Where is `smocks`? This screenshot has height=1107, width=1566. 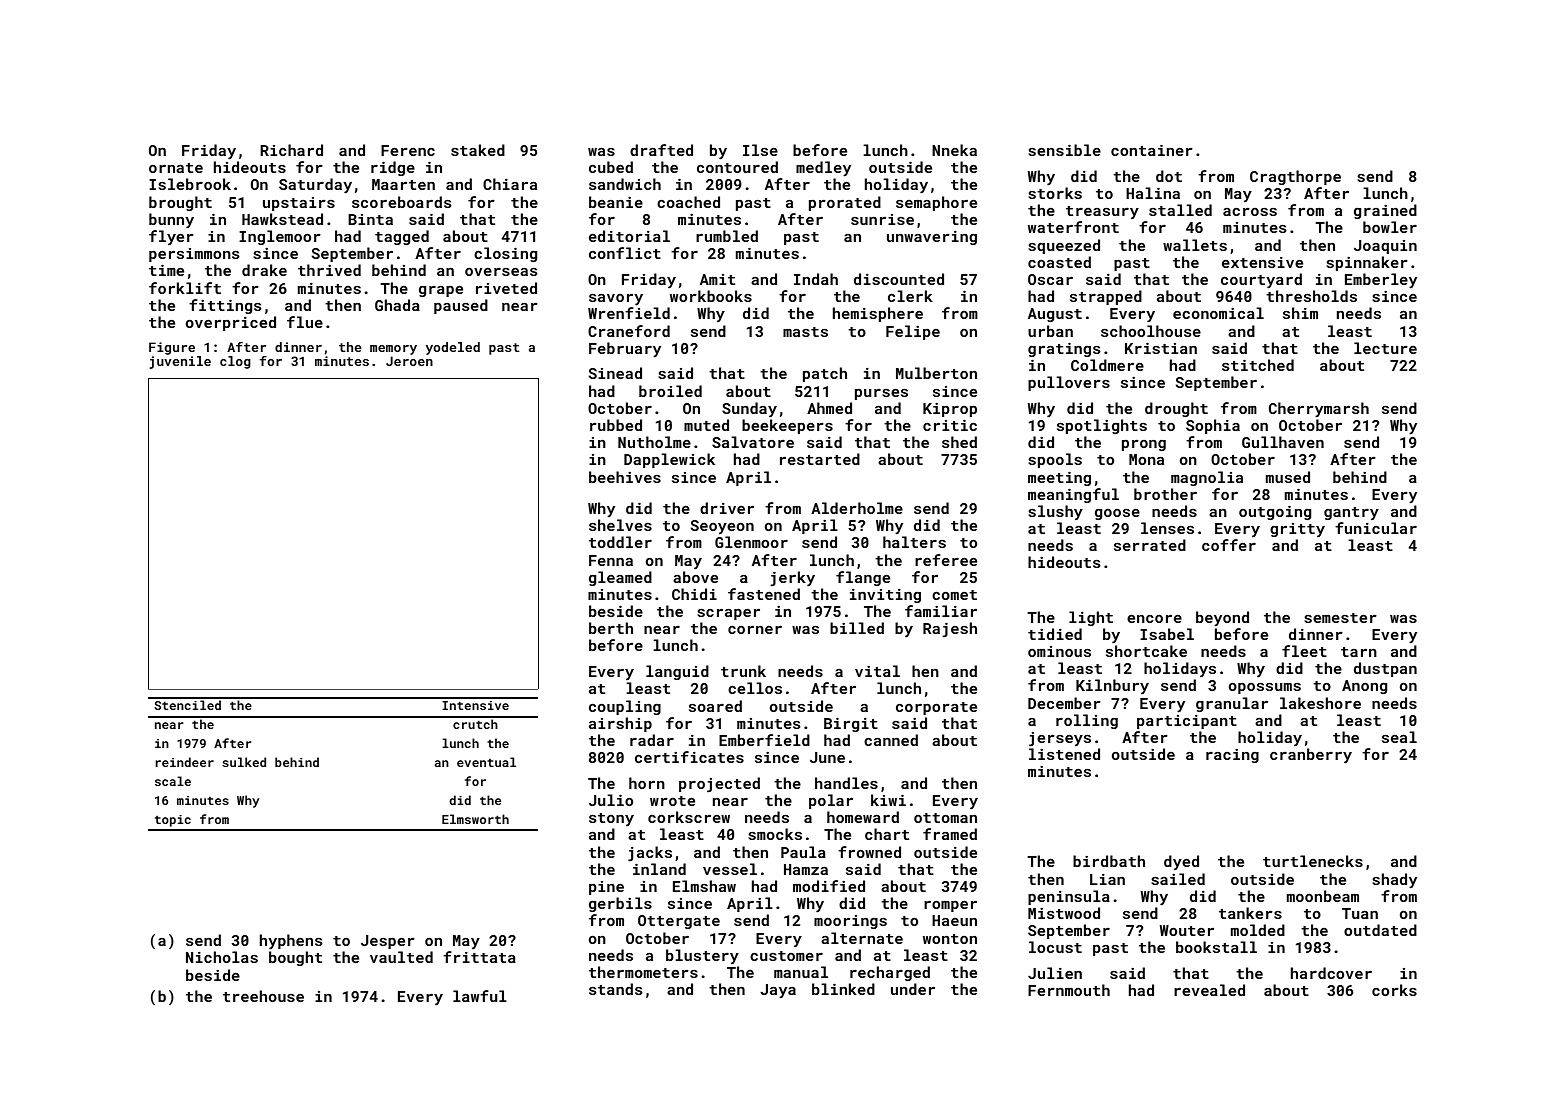 smocks is located at coordinates (775, 834).
